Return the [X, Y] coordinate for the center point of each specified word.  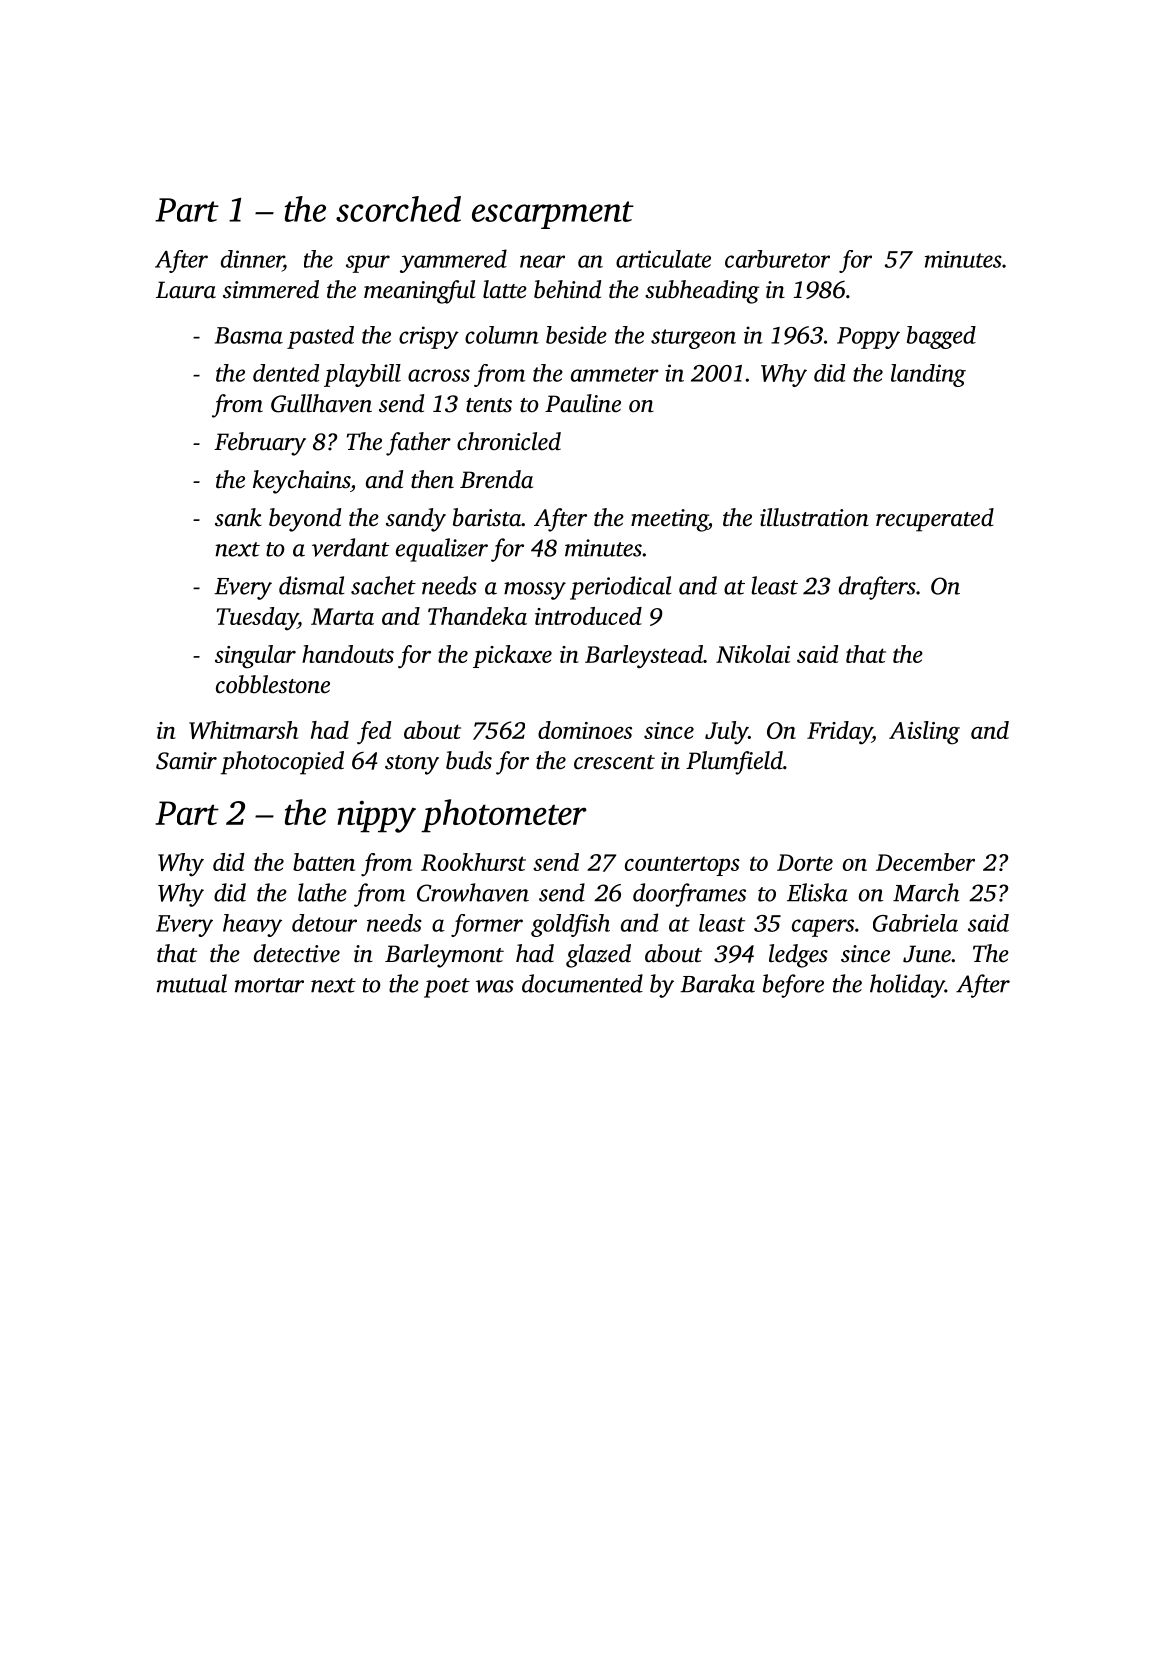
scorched [398, 209]
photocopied [282, 763]
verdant [350, 547]
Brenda [496, 479]
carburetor [777, 259]
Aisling [924, 733]
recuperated [935, 520]
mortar [269, 985]
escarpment [553, 215]
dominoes [585, 730]
